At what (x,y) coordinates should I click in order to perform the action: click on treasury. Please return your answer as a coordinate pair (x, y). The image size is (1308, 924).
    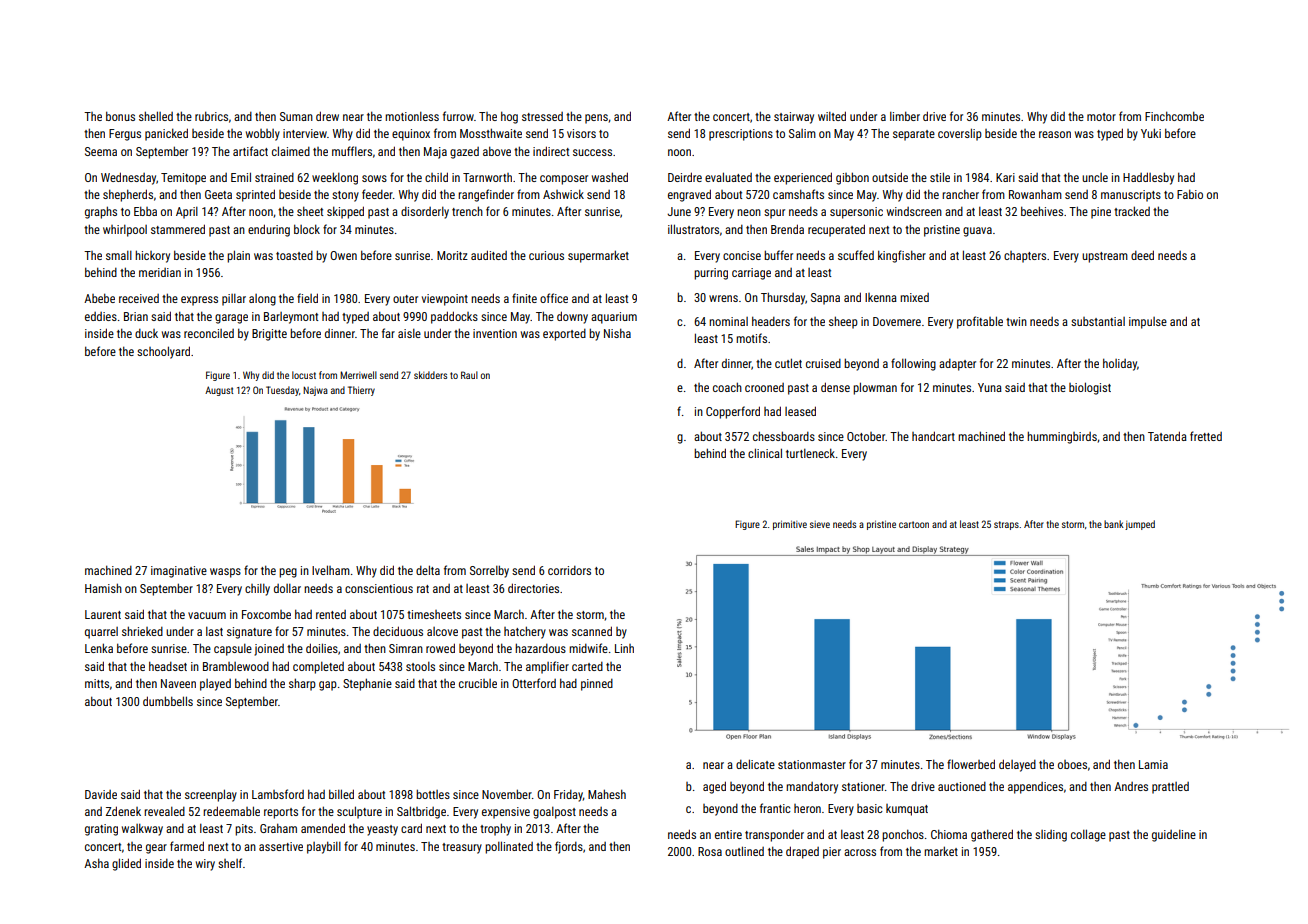
    Looking at the image, I should click on (462, 848).
